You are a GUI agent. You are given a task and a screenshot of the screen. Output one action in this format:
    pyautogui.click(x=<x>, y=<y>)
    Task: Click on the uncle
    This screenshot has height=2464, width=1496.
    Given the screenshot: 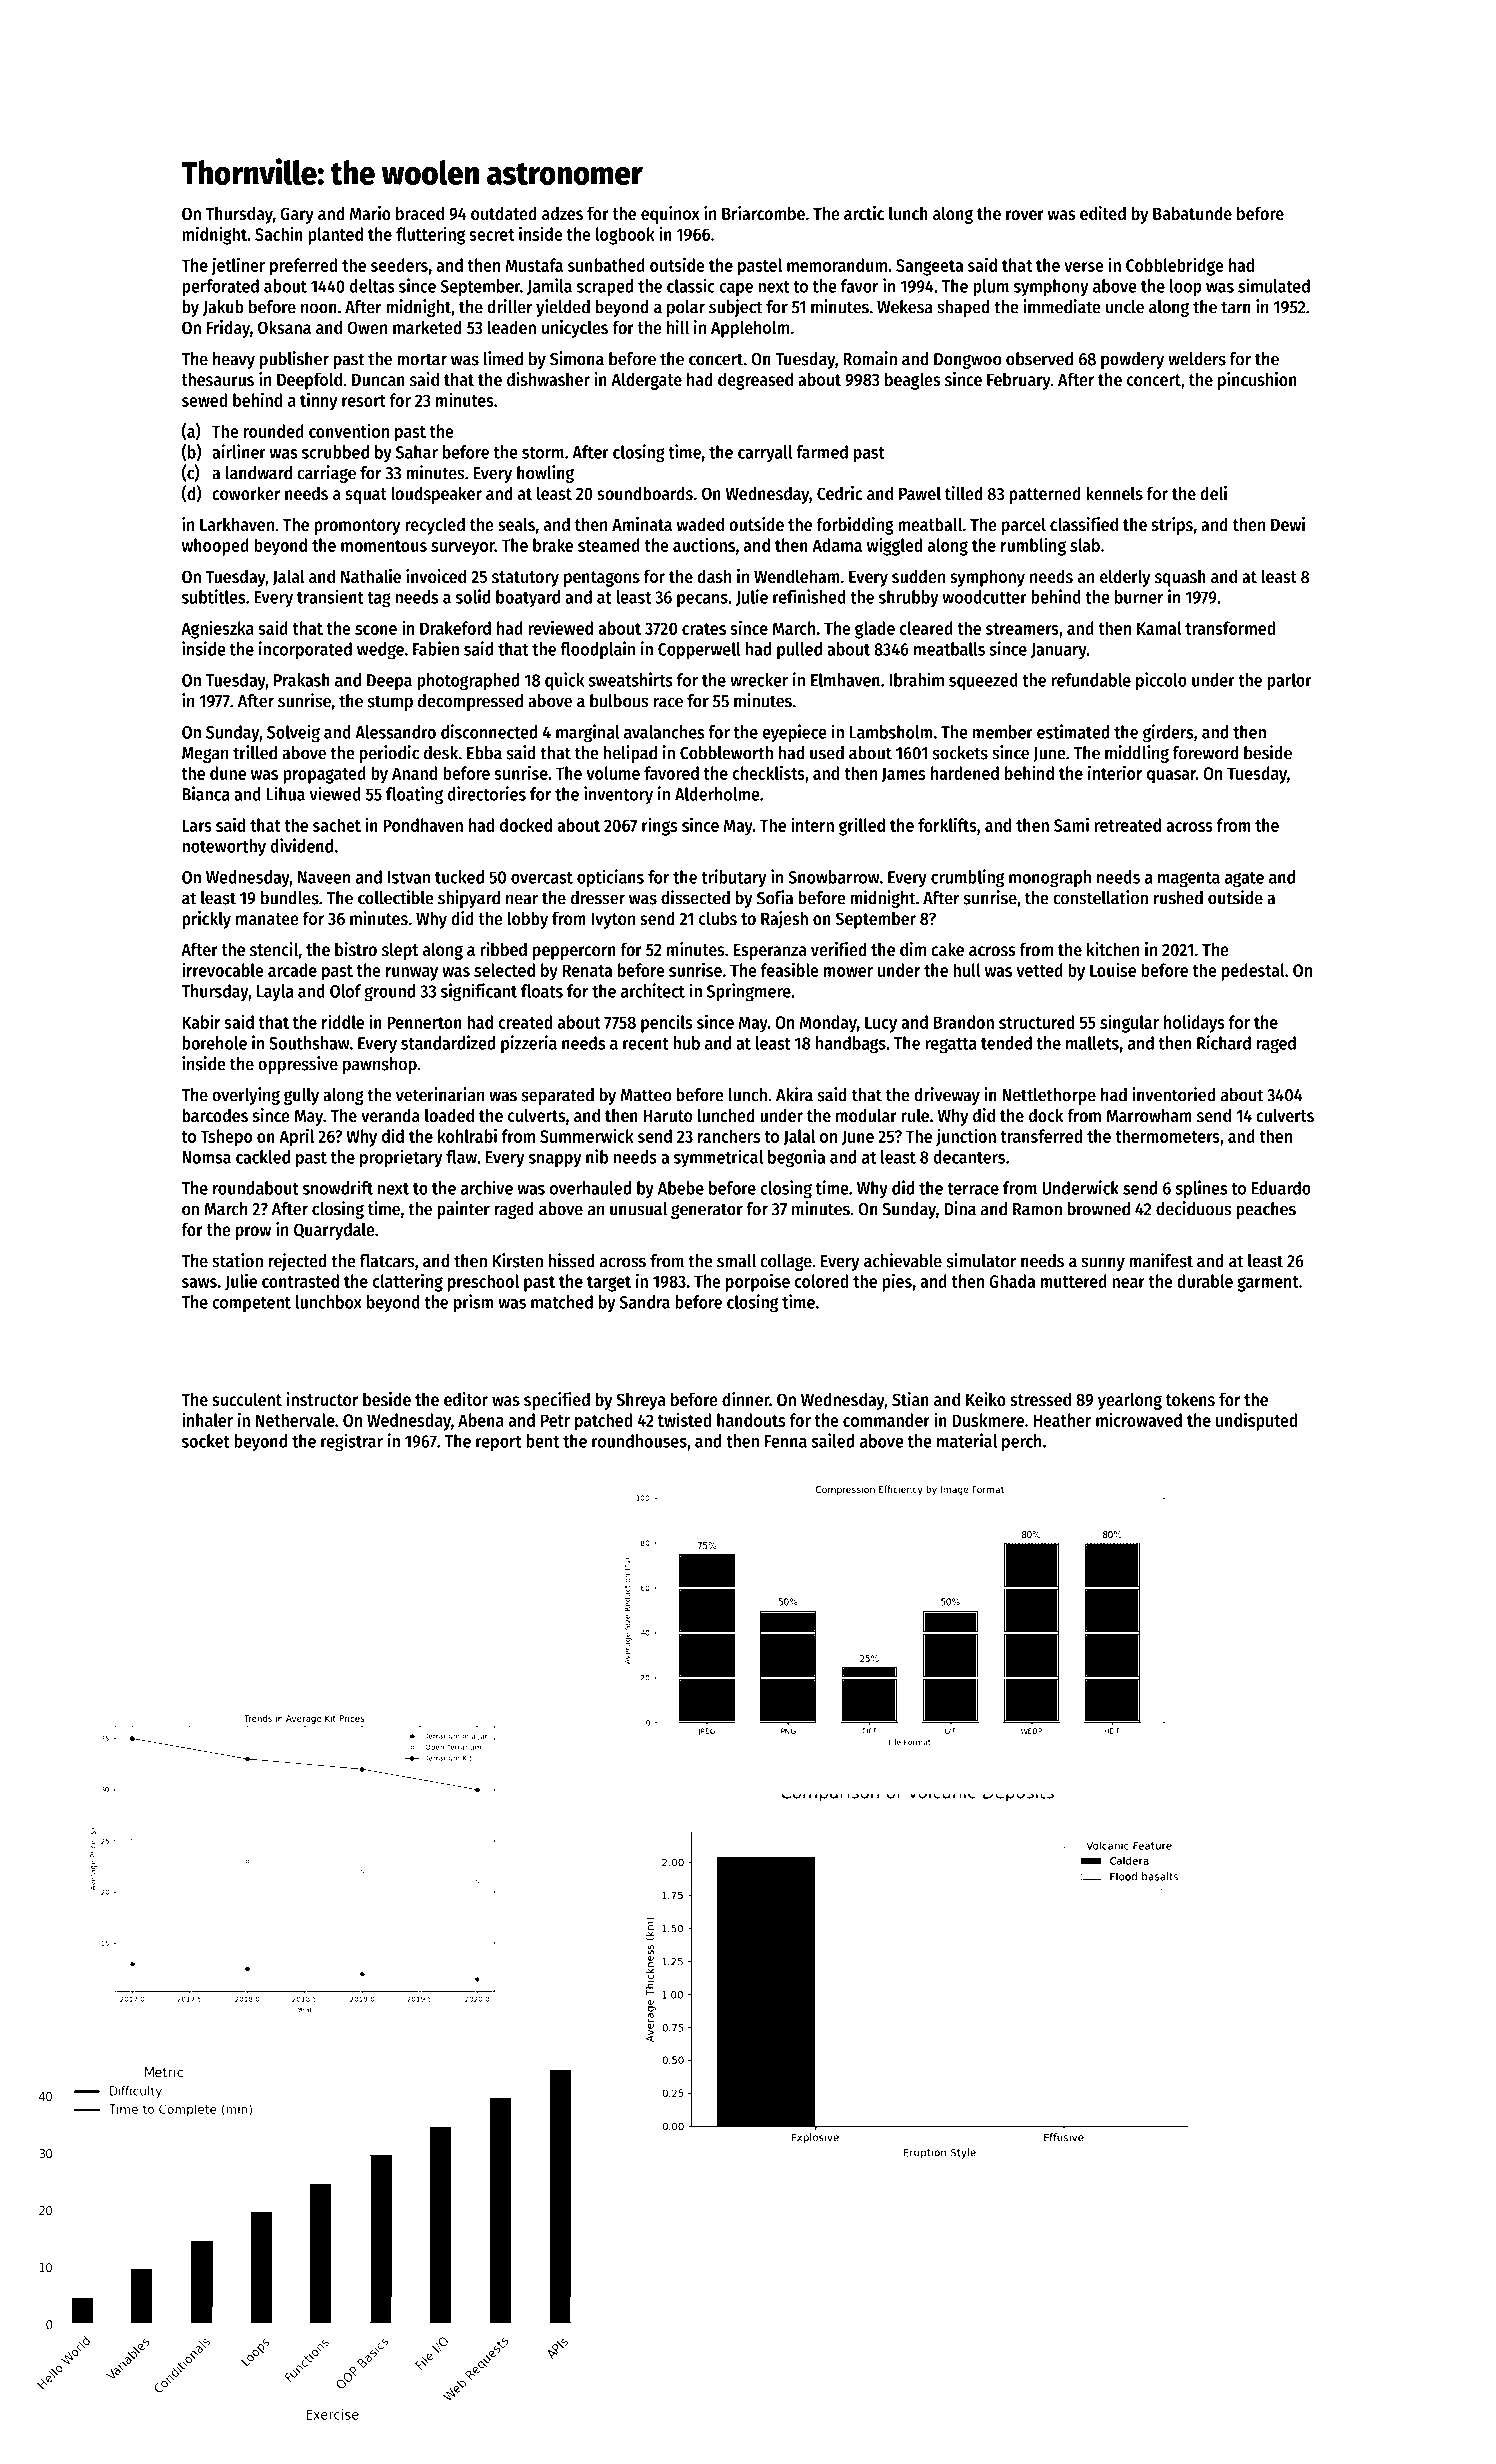 What is the action you would take?
    pyautogui.click(x=1125, y=307)
